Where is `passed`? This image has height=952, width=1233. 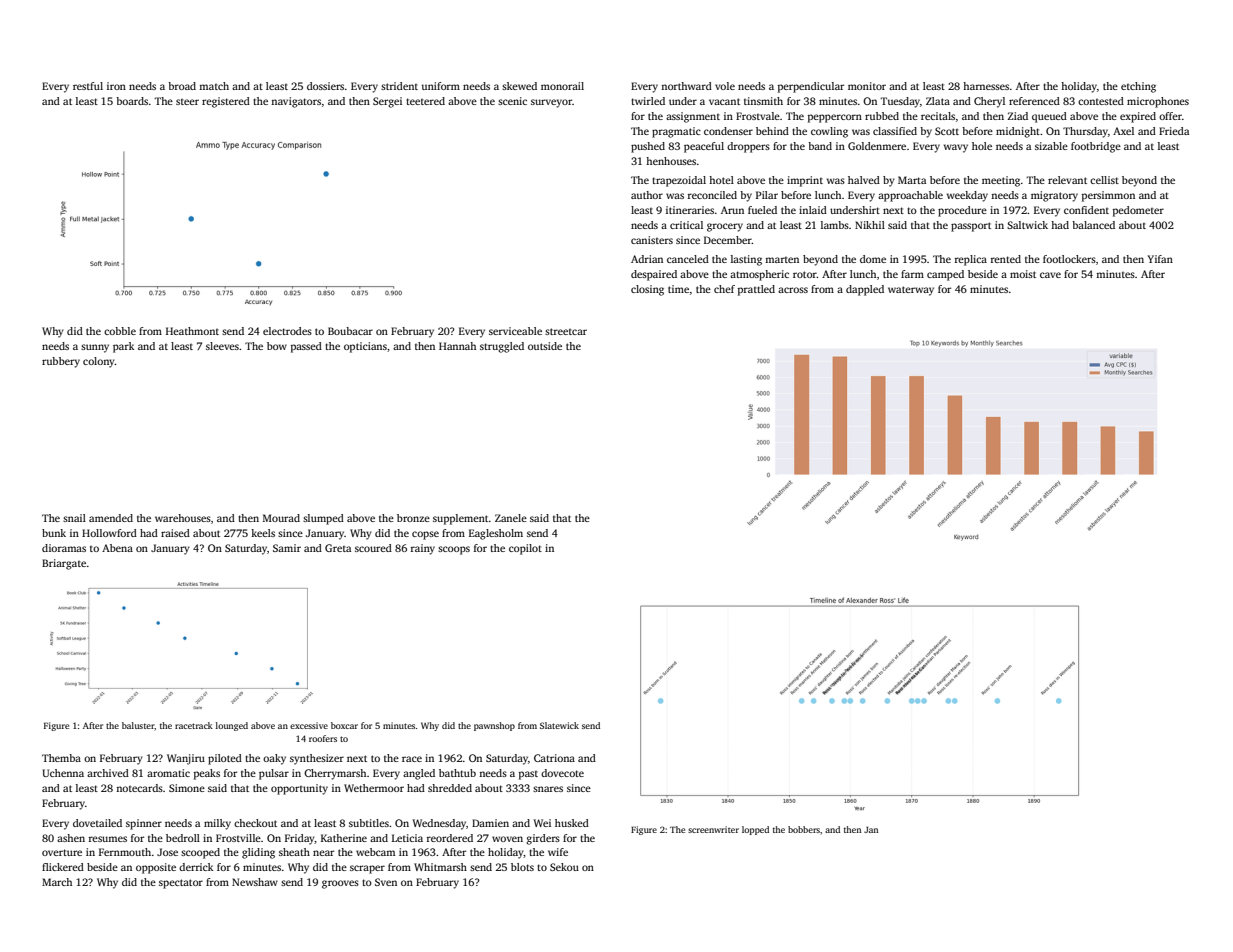 passed is located at coordinates (306, 347).
